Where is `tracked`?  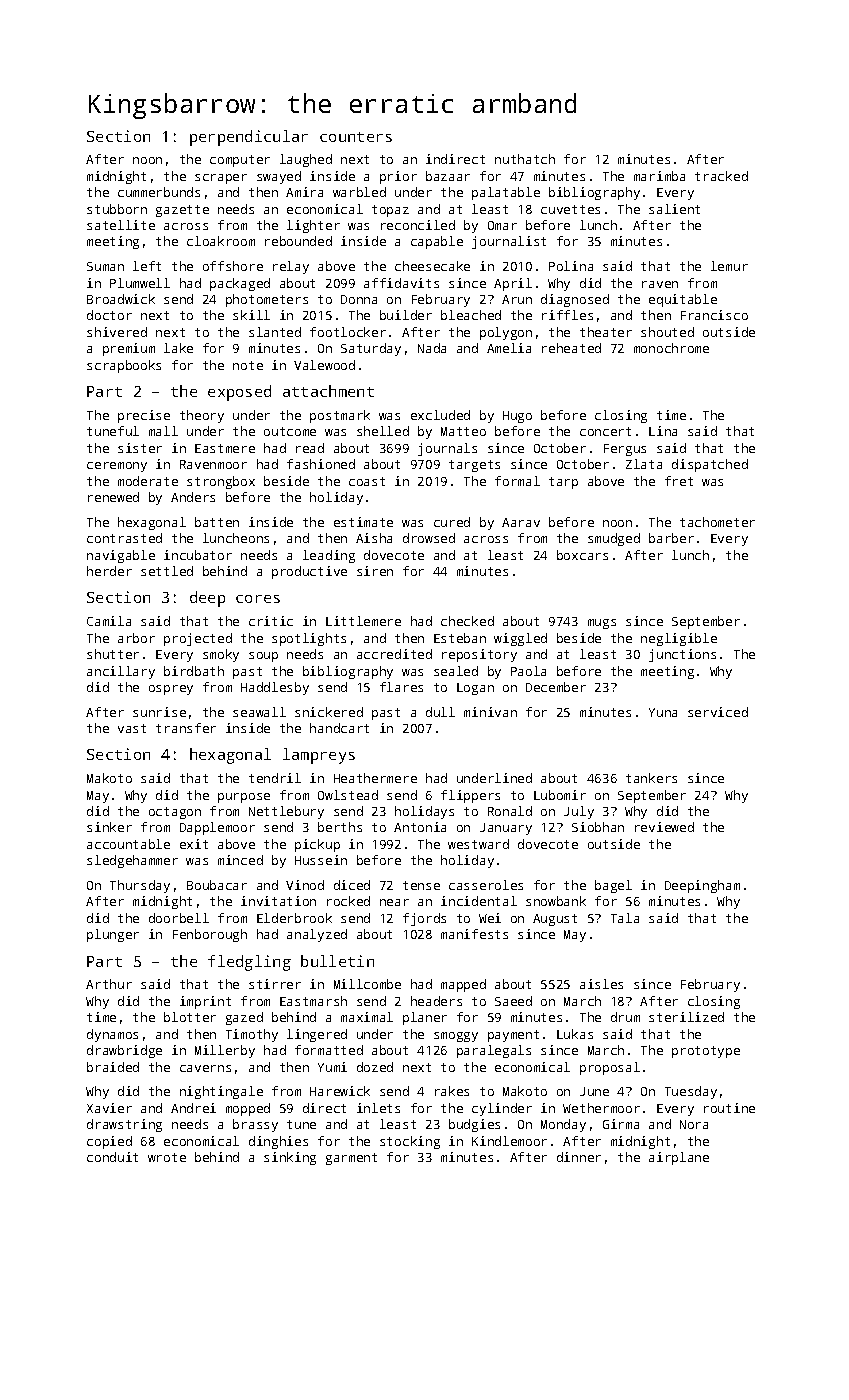 tracked is located at coordinates (721, 176).
